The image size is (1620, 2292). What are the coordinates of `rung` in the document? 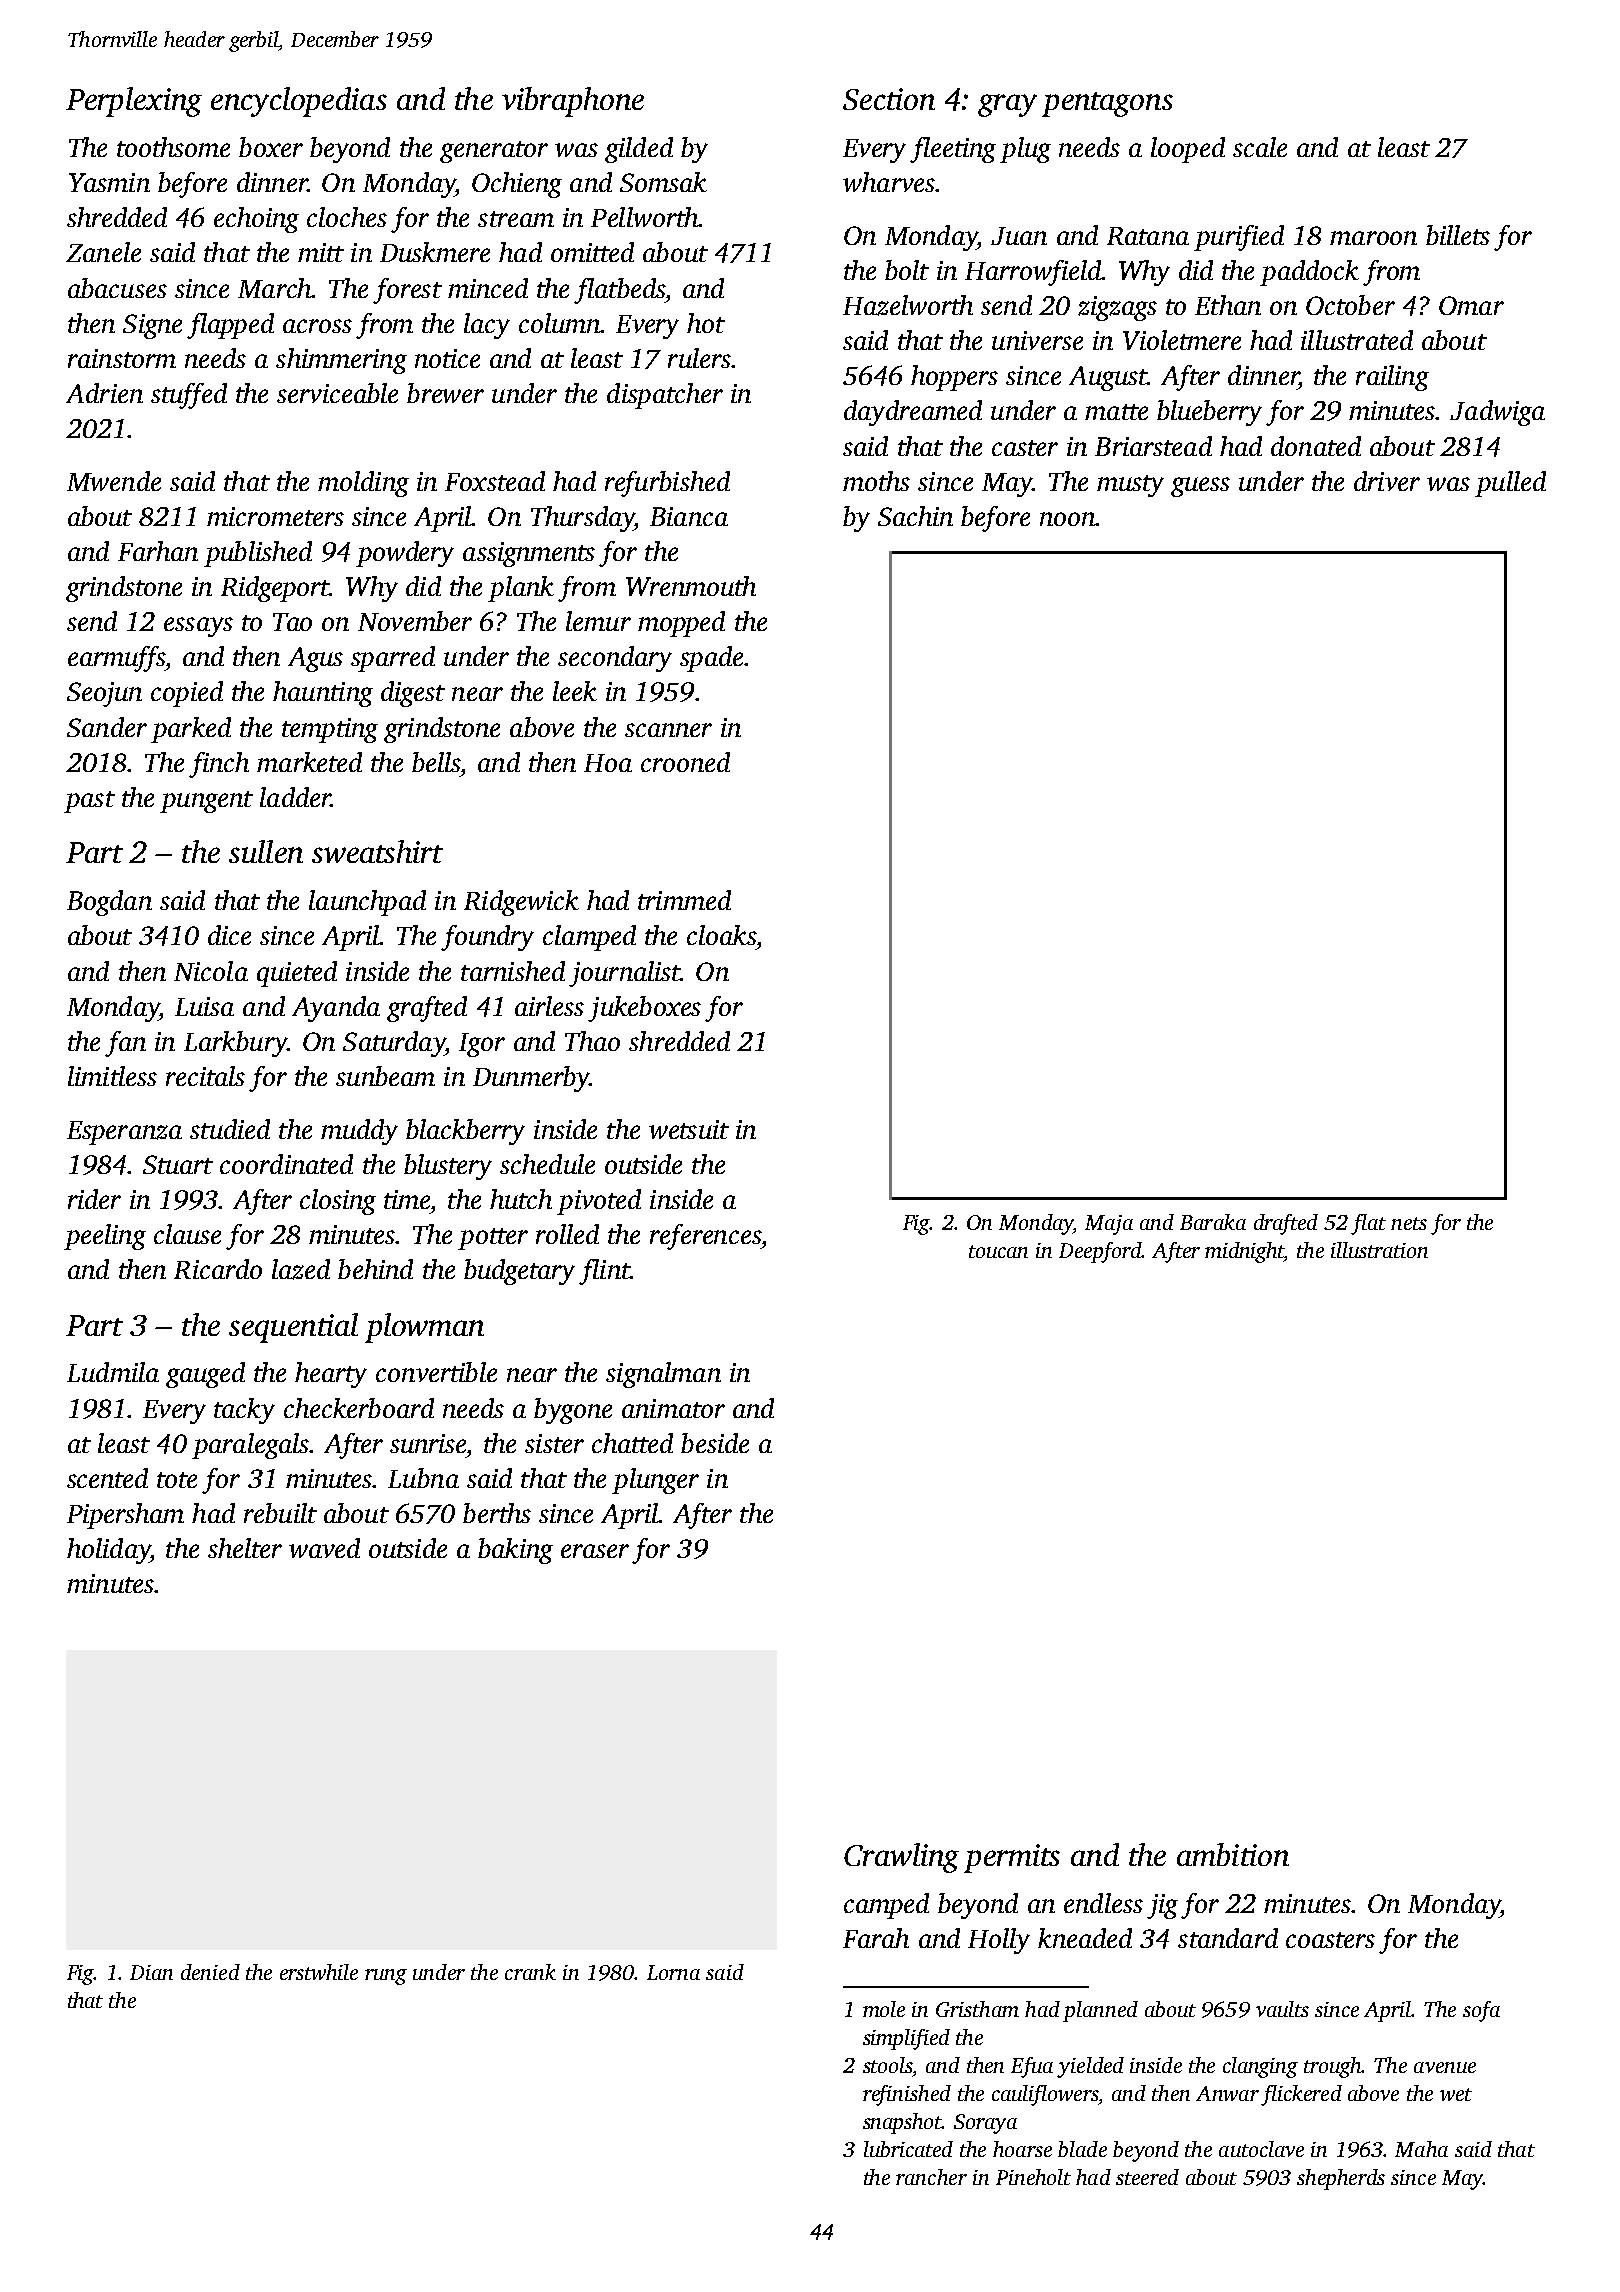 It's located at (386, 1977).
